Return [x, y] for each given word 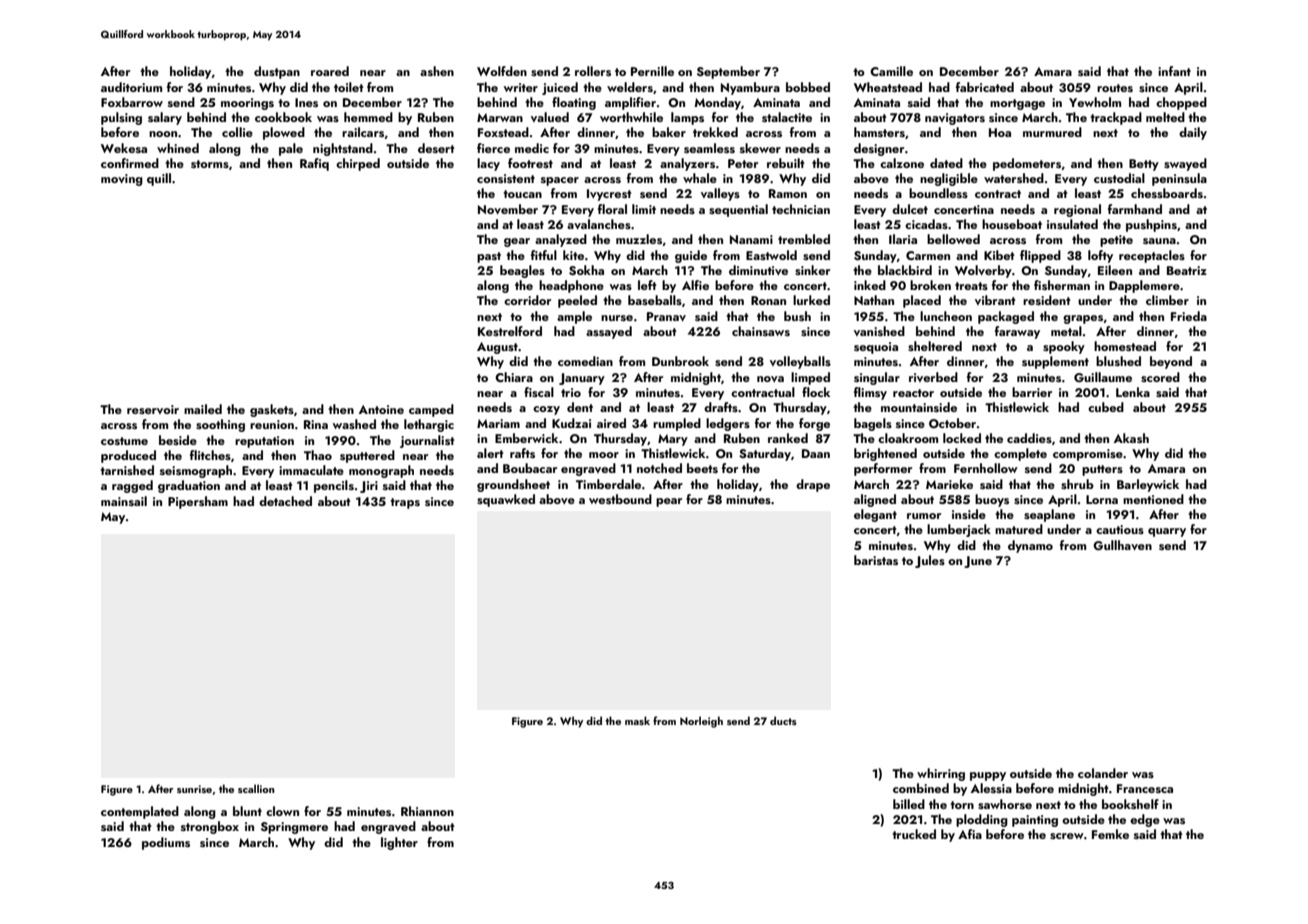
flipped [1040, 256]
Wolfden [502, 71]
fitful [544, 255]
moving [122, 180]
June [978, 562]
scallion [256, 788]
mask [637, 720]
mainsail [124, 501]
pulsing [121, 118]
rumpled [677, 424]
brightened [885, 454]
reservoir [153, 409]
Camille [891, 71]
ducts [783, 720]
